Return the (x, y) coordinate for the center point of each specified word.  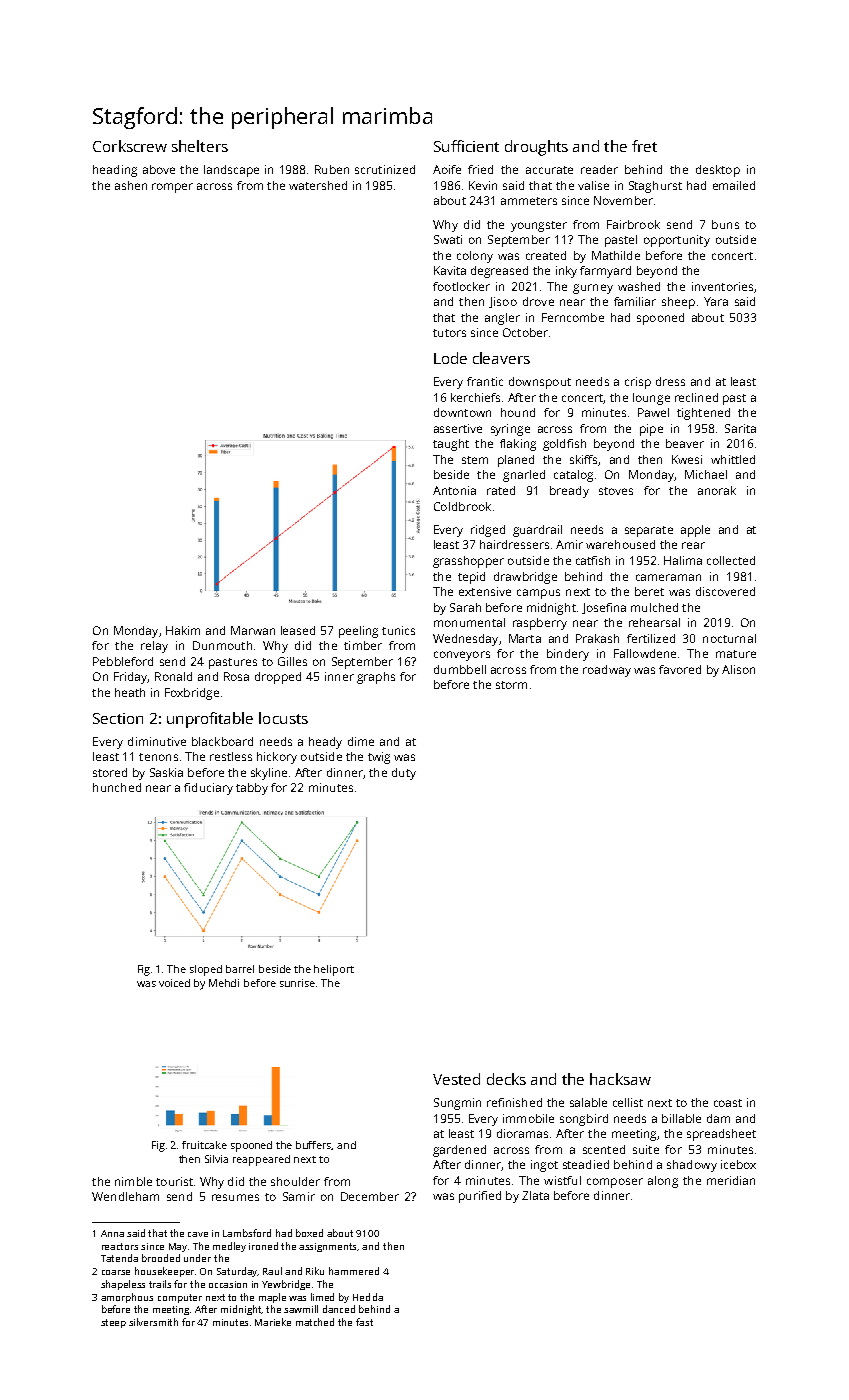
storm (511, 685)
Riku (315, 1271)
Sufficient (466, 146)
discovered (725, 591)
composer (615, 1183)
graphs (376, 678)
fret (644, 146)
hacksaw (620, 1079)
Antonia (454, 490)
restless (231, 756)
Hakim (183, 630)
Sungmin (457, 1104)
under (197, 1258)
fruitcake (204, 1145)
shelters (200, 146)
